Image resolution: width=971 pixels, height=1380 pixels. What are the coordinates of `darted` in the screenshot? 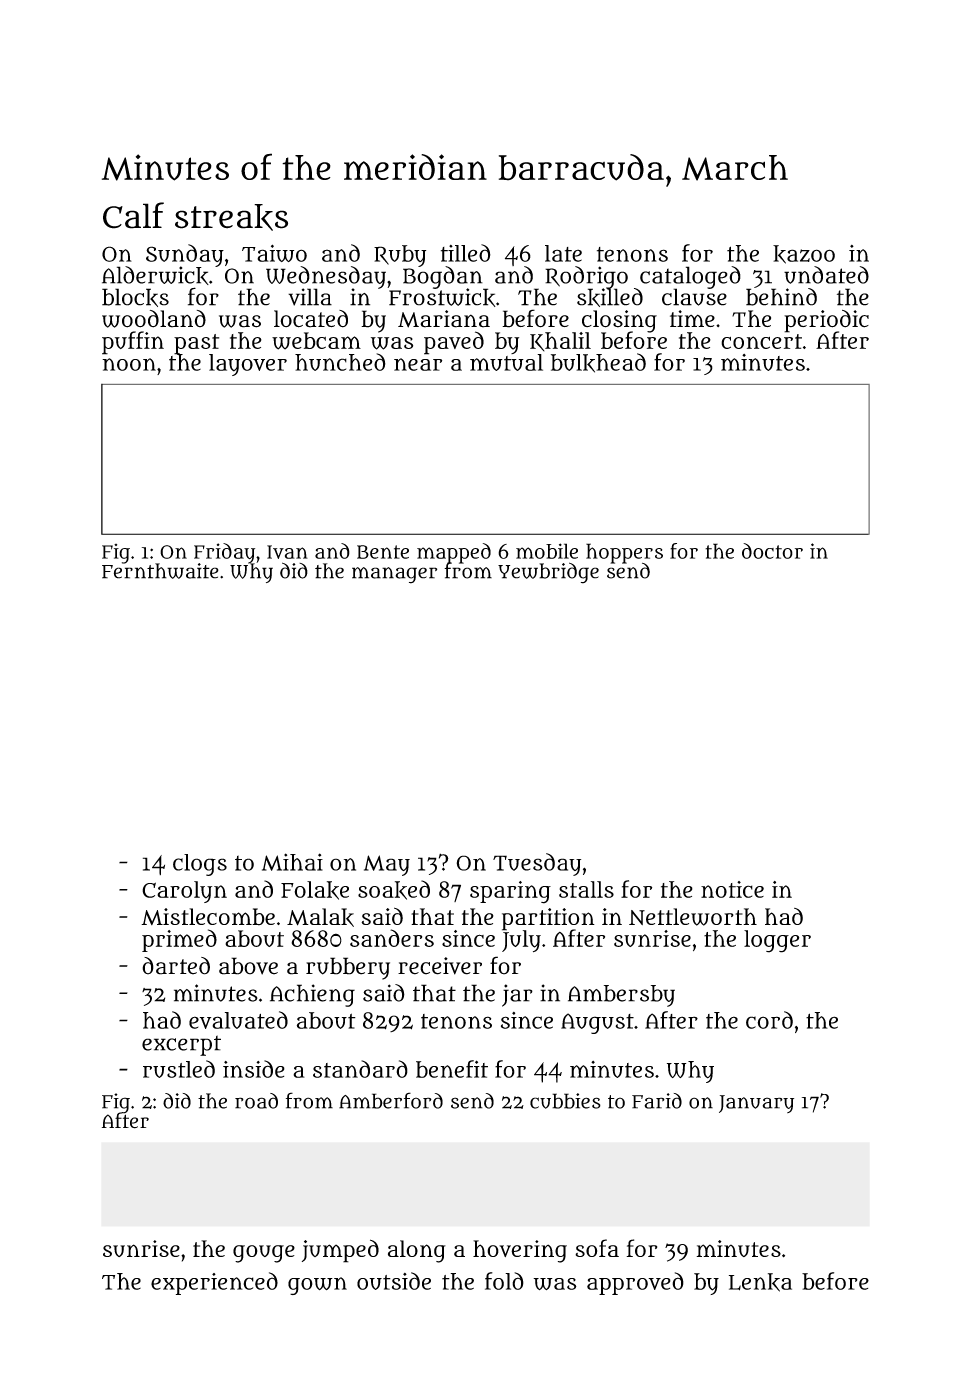 It's located at (176, 966).
